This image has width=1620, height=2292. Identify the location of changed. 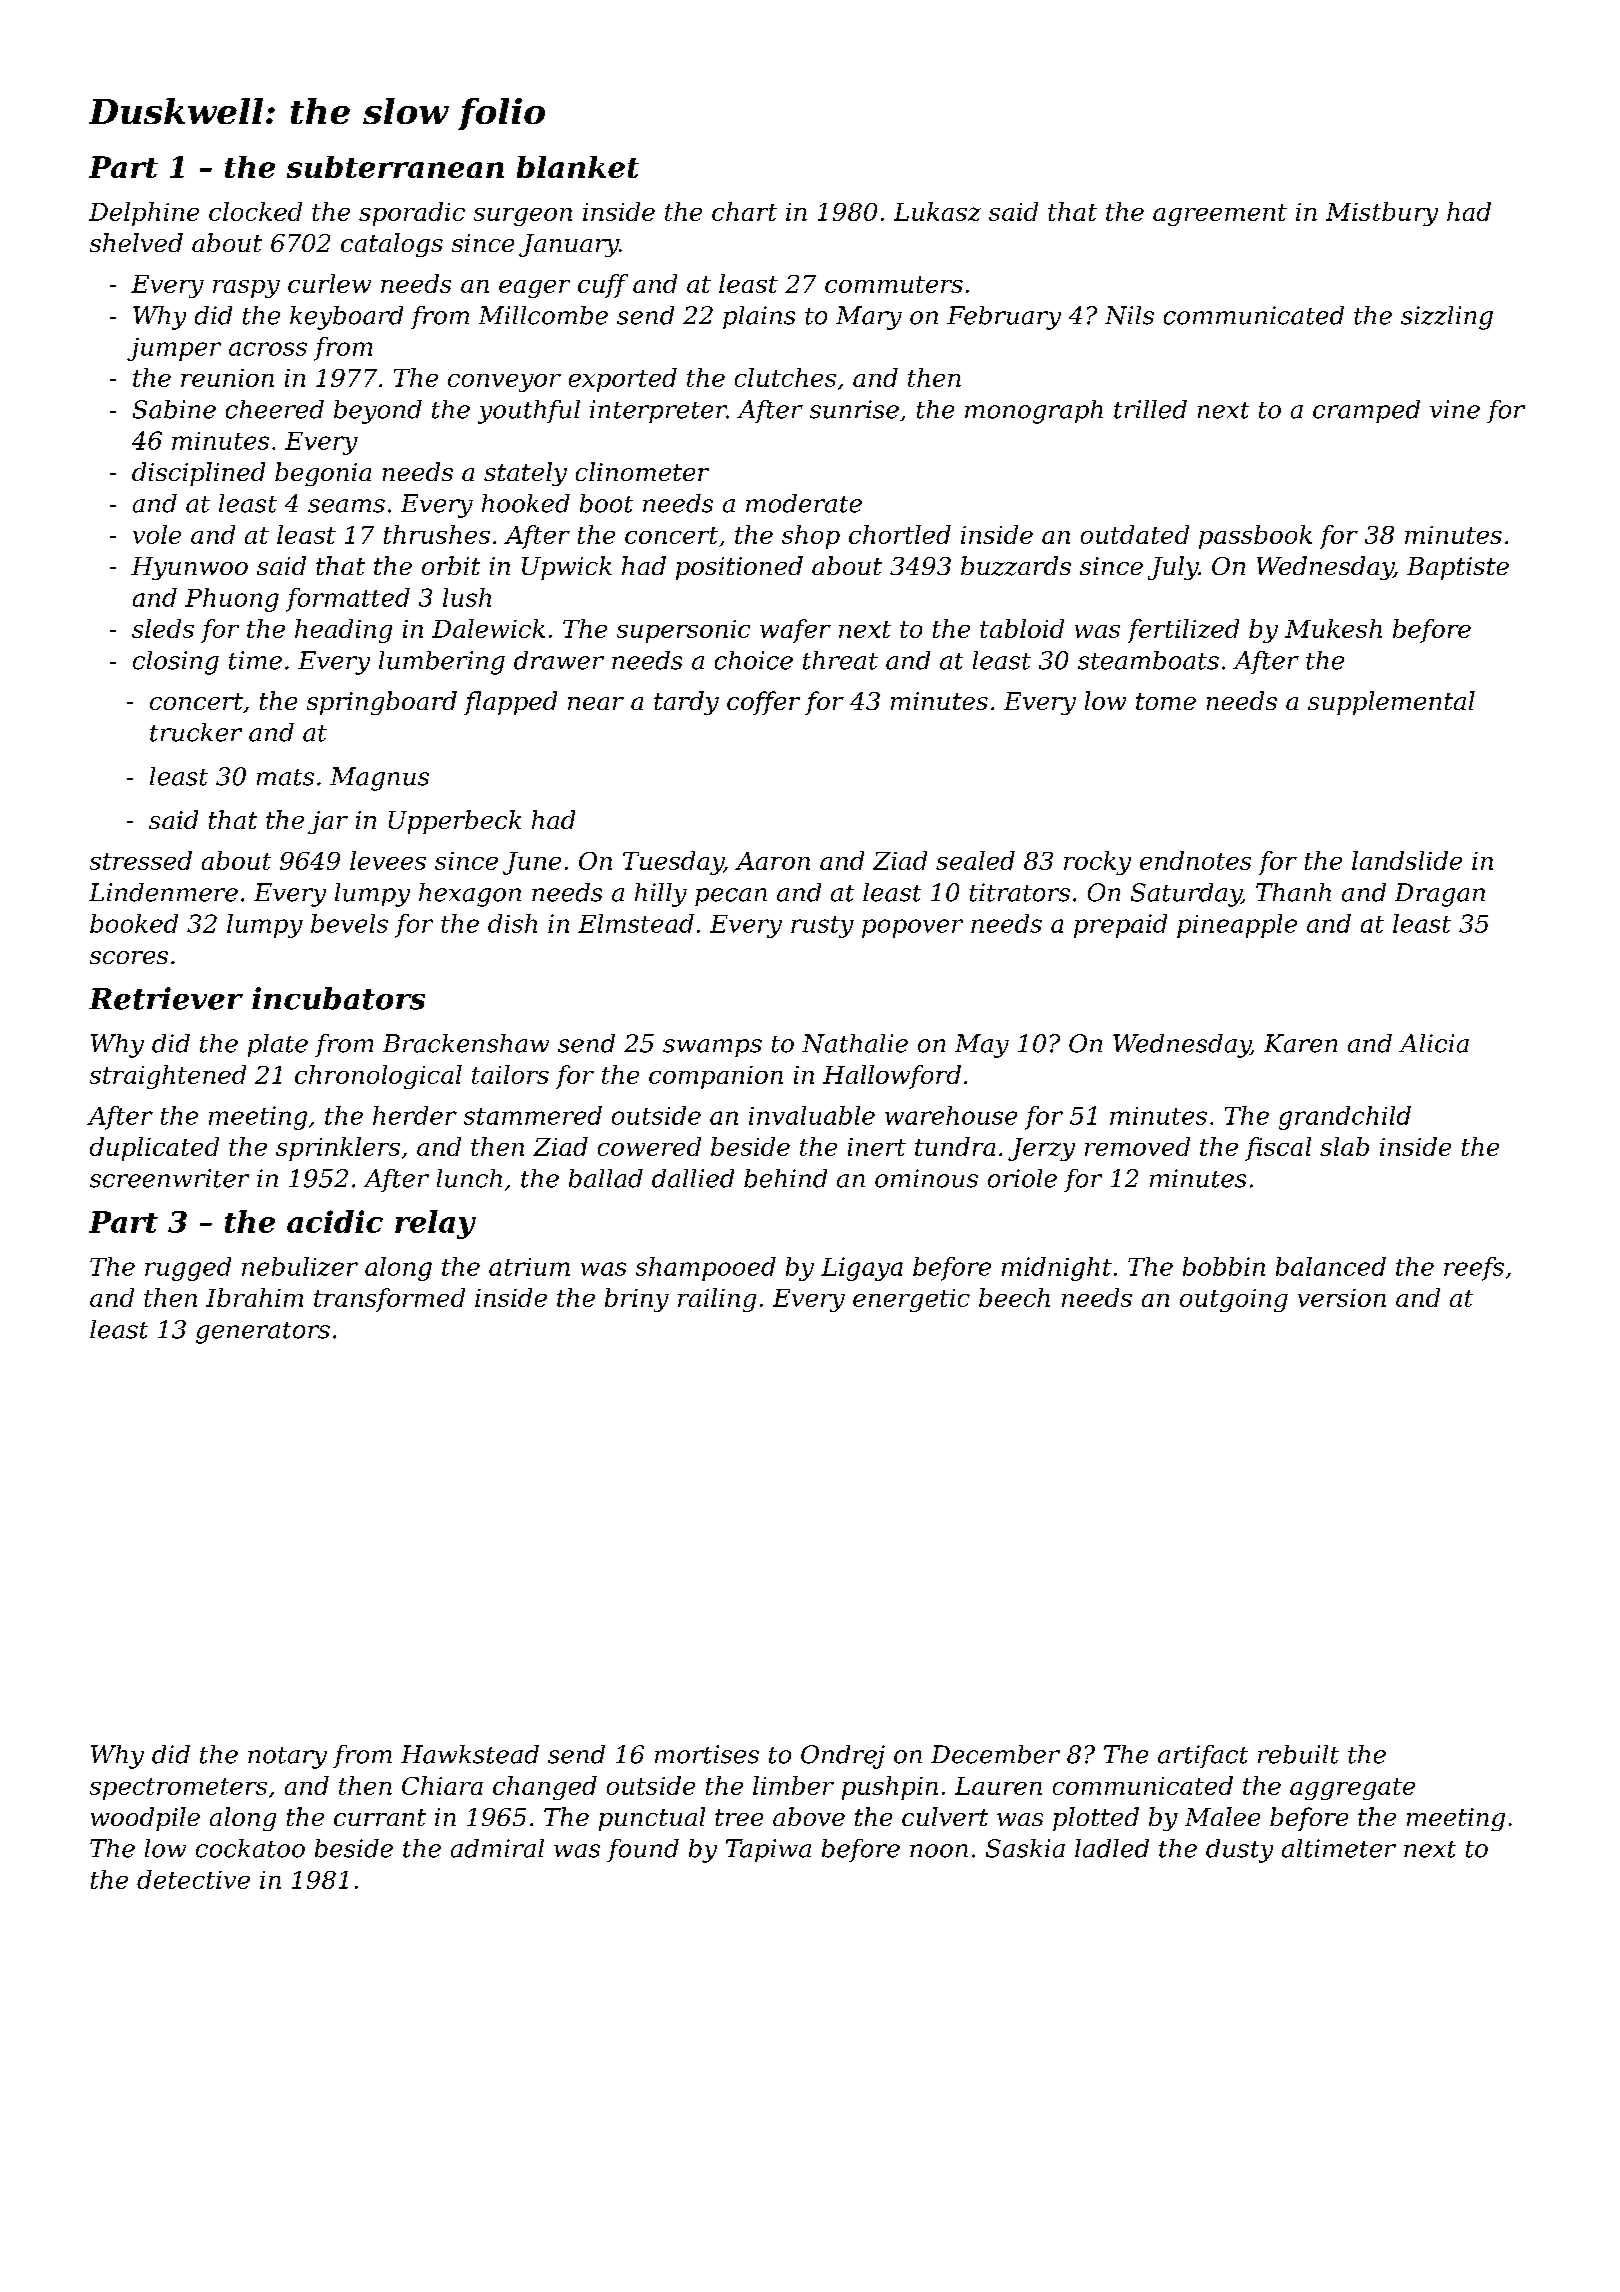
(545, 1788).
